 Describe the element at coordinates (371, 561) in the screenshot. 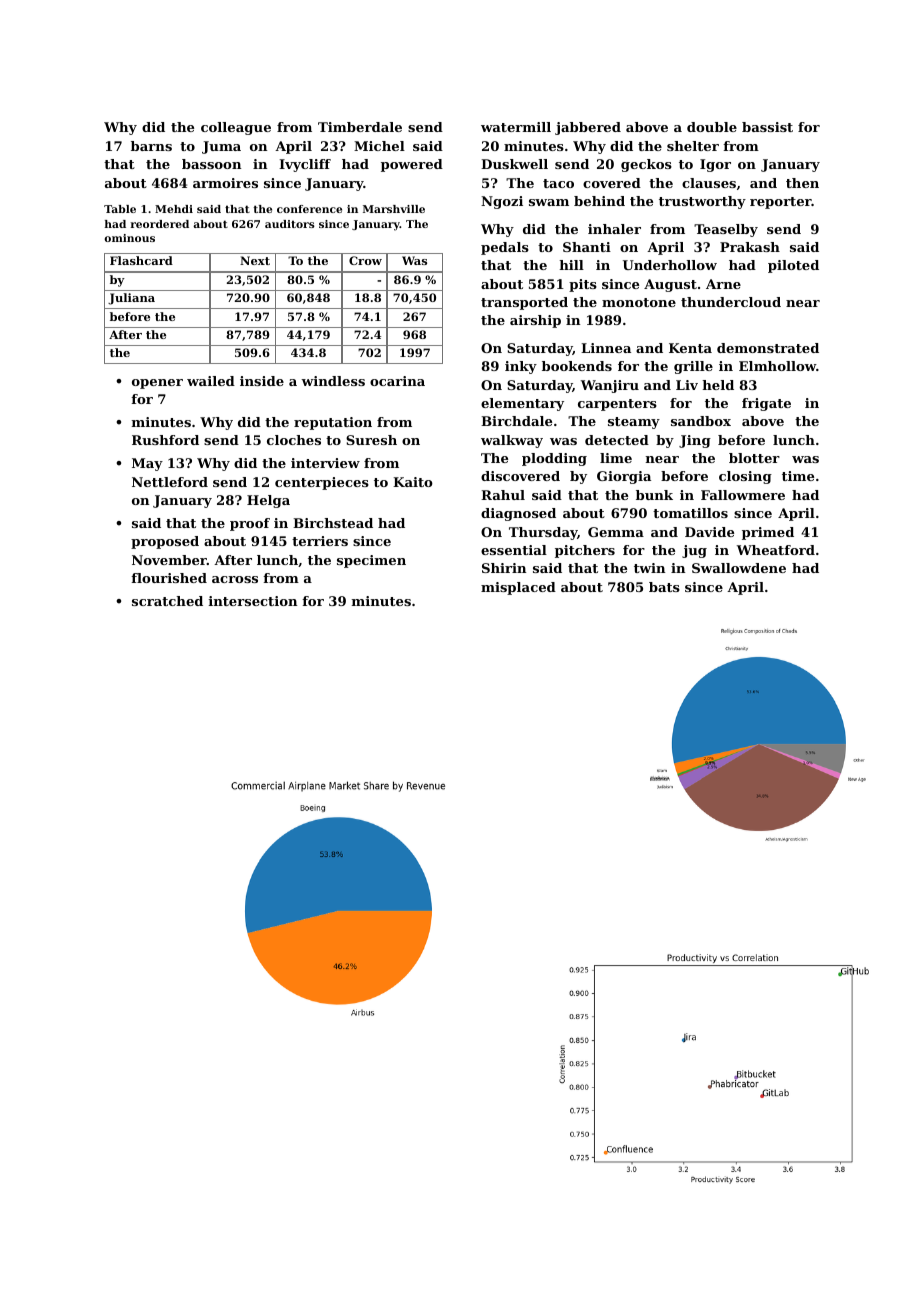

I see `specimen` at that location.
